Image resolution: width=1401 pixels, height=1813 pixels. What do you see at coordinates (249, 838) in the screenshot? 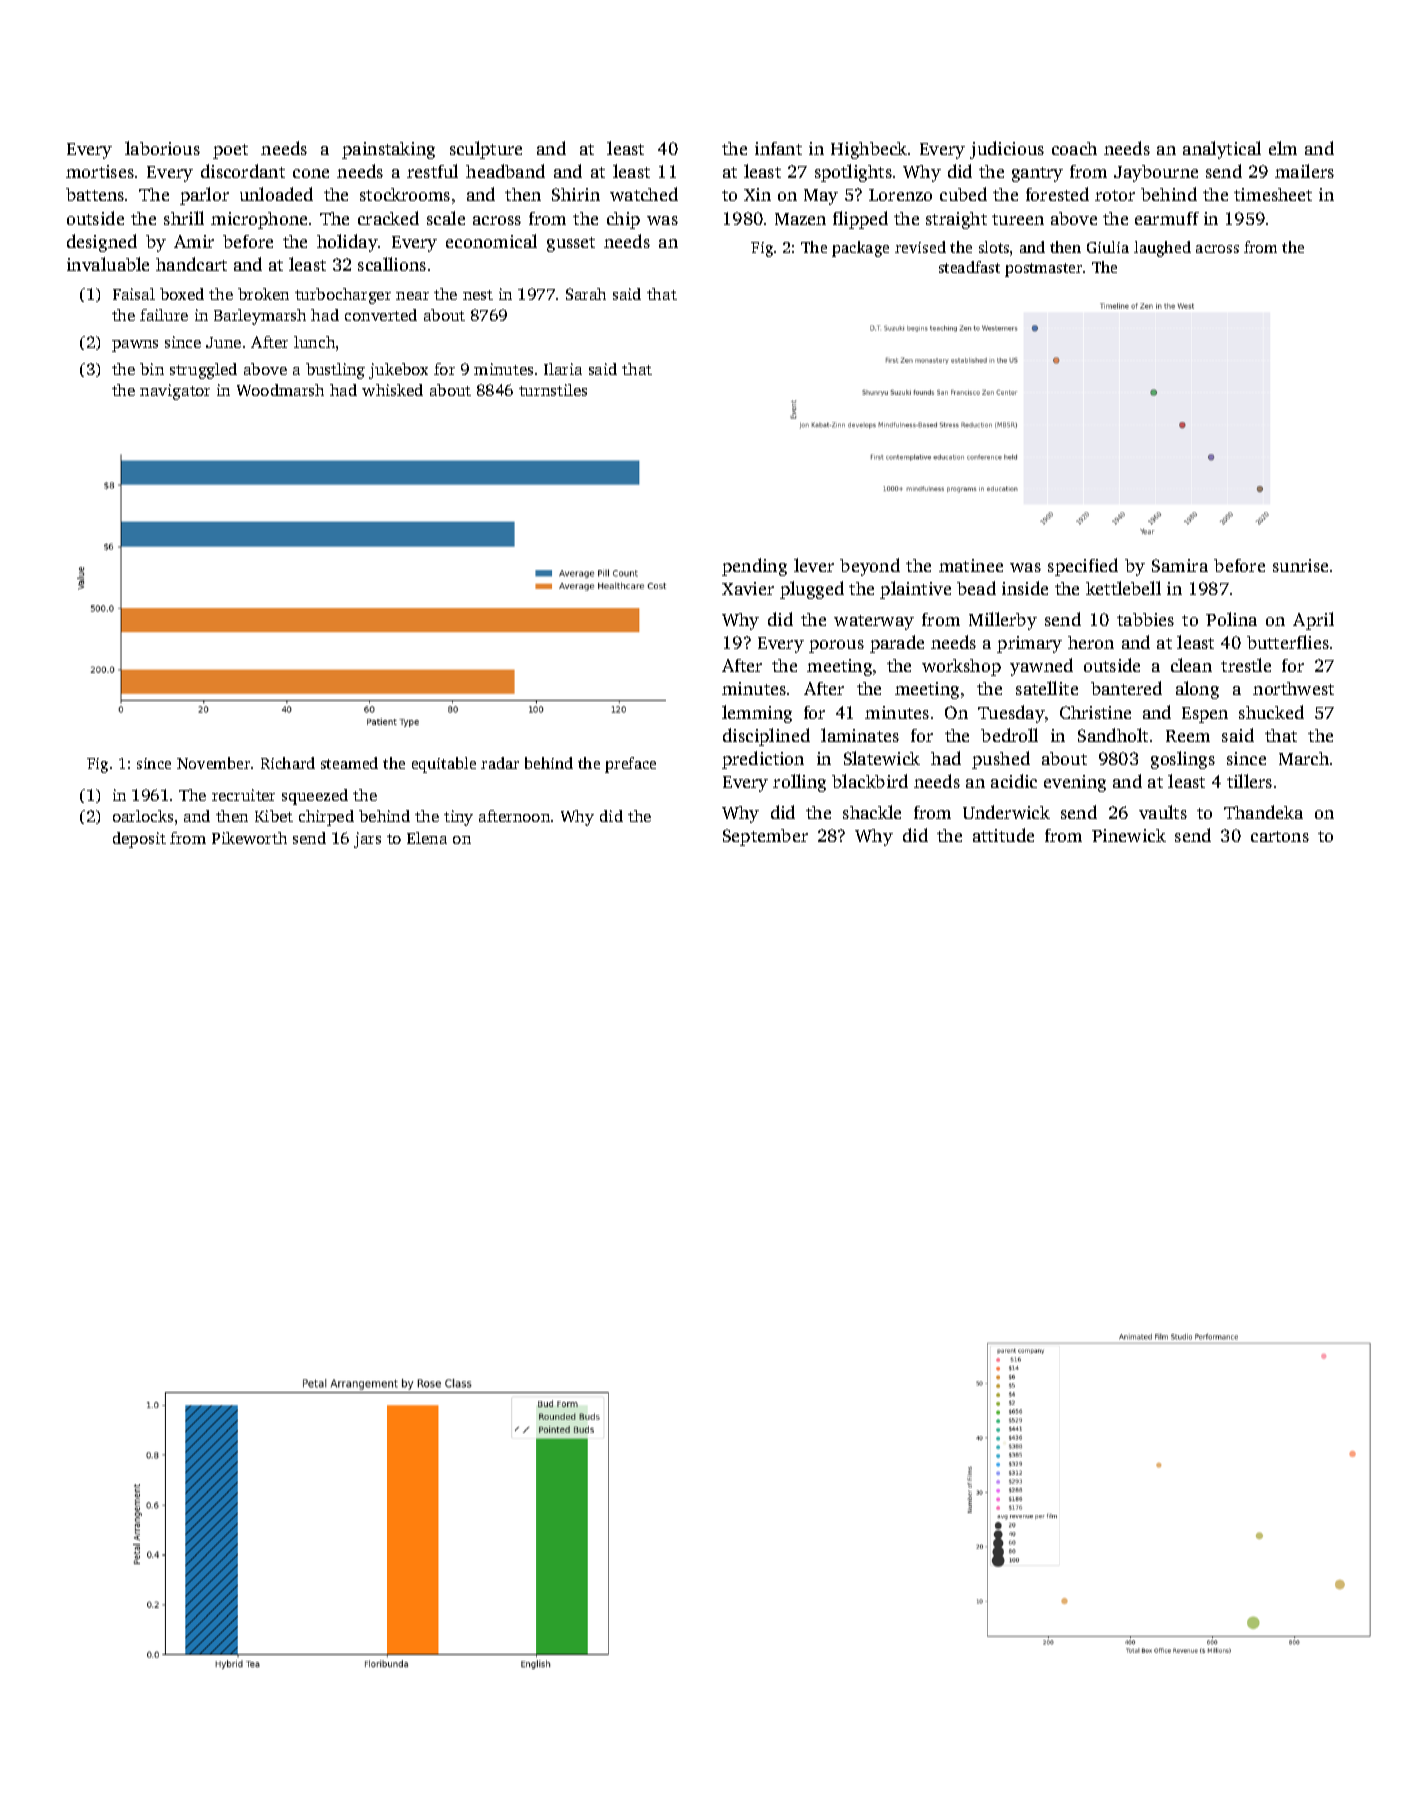
I see `Pikeworth` at bounding box center [249, 838].
